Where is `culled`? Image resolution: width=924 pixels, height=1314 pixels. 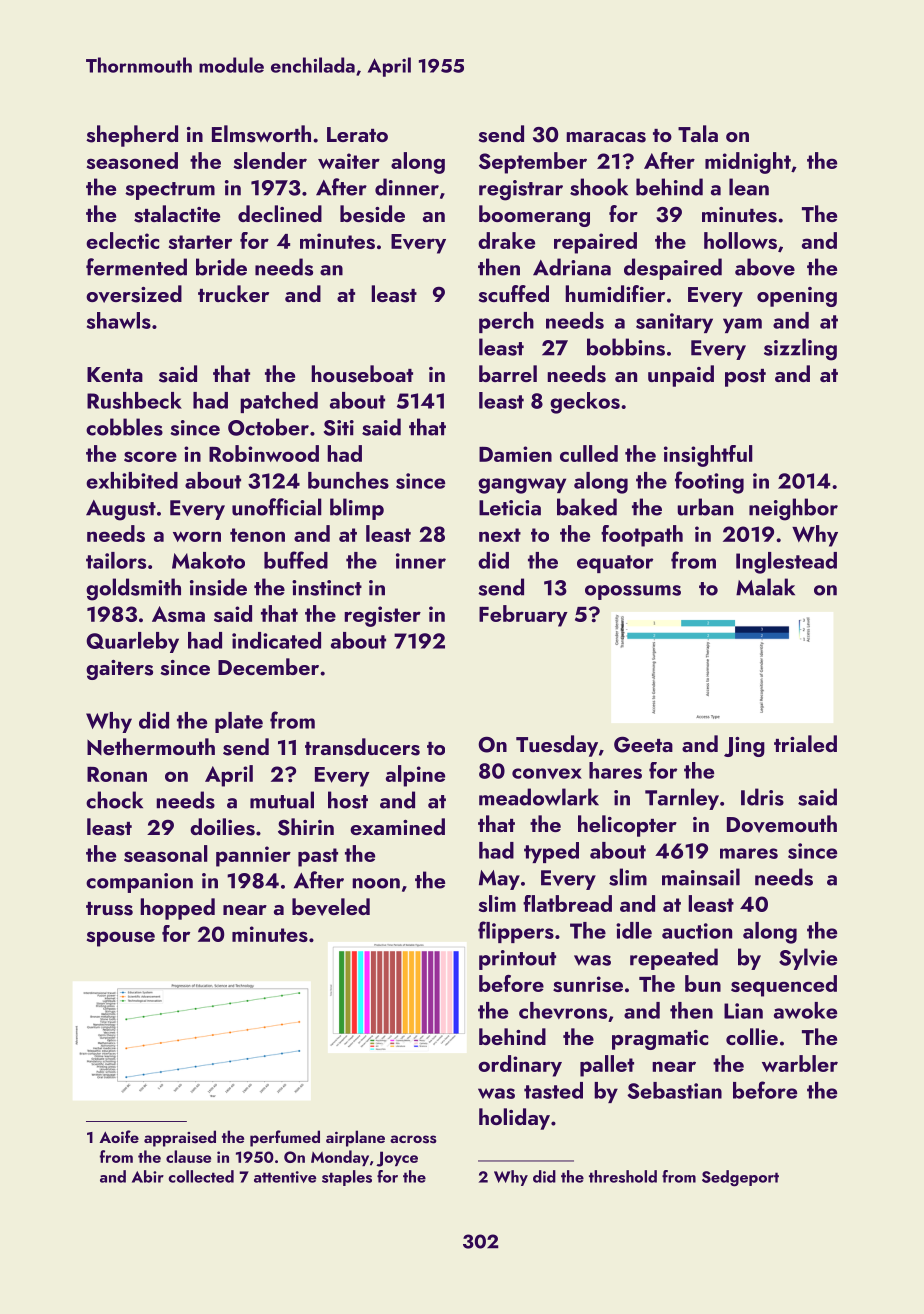 culled is located at coordinates (589, 453).
